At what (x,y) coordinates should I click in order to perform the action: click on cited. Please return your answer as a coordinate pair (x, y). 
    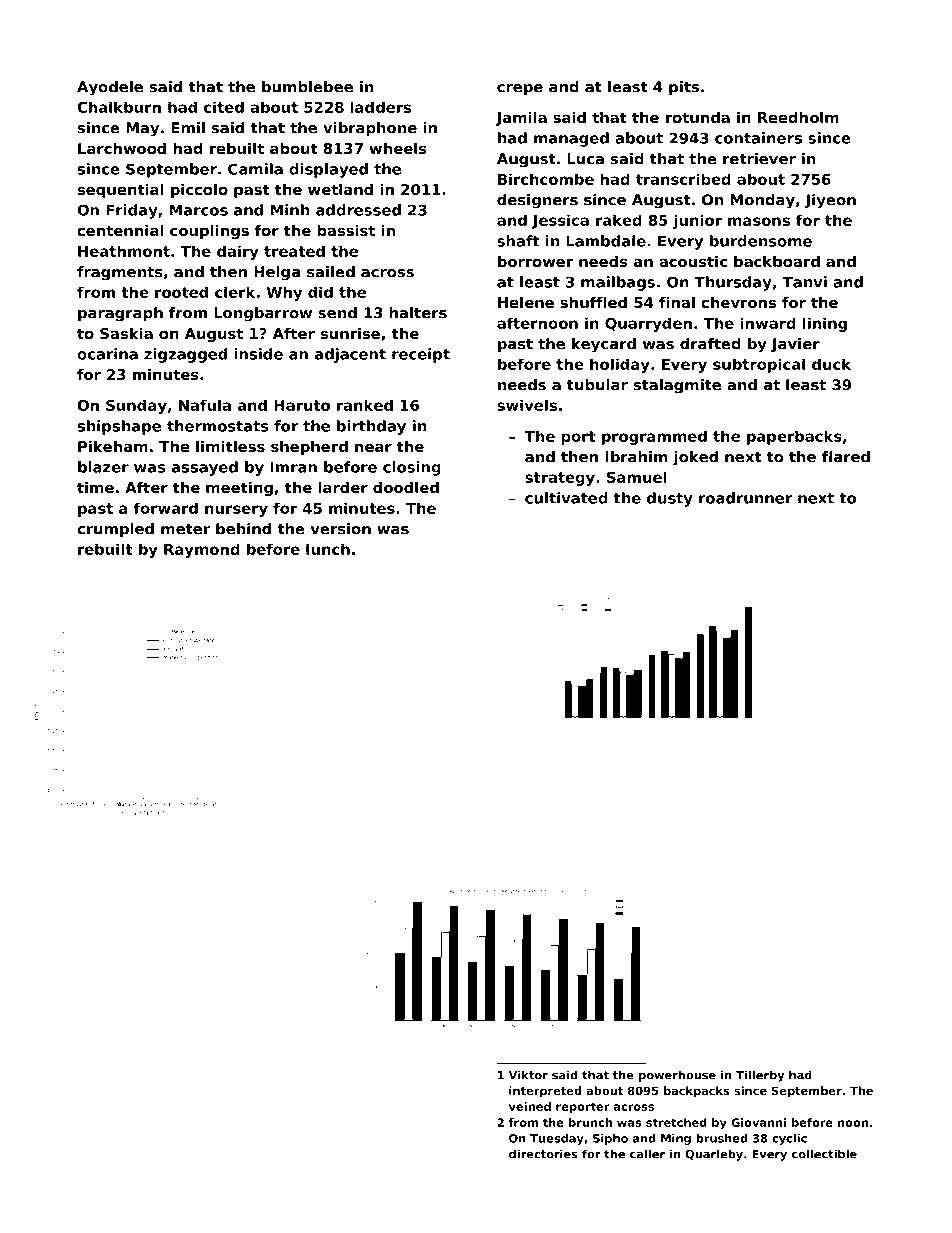
    Looking at the image, I should click on (224, 107).
